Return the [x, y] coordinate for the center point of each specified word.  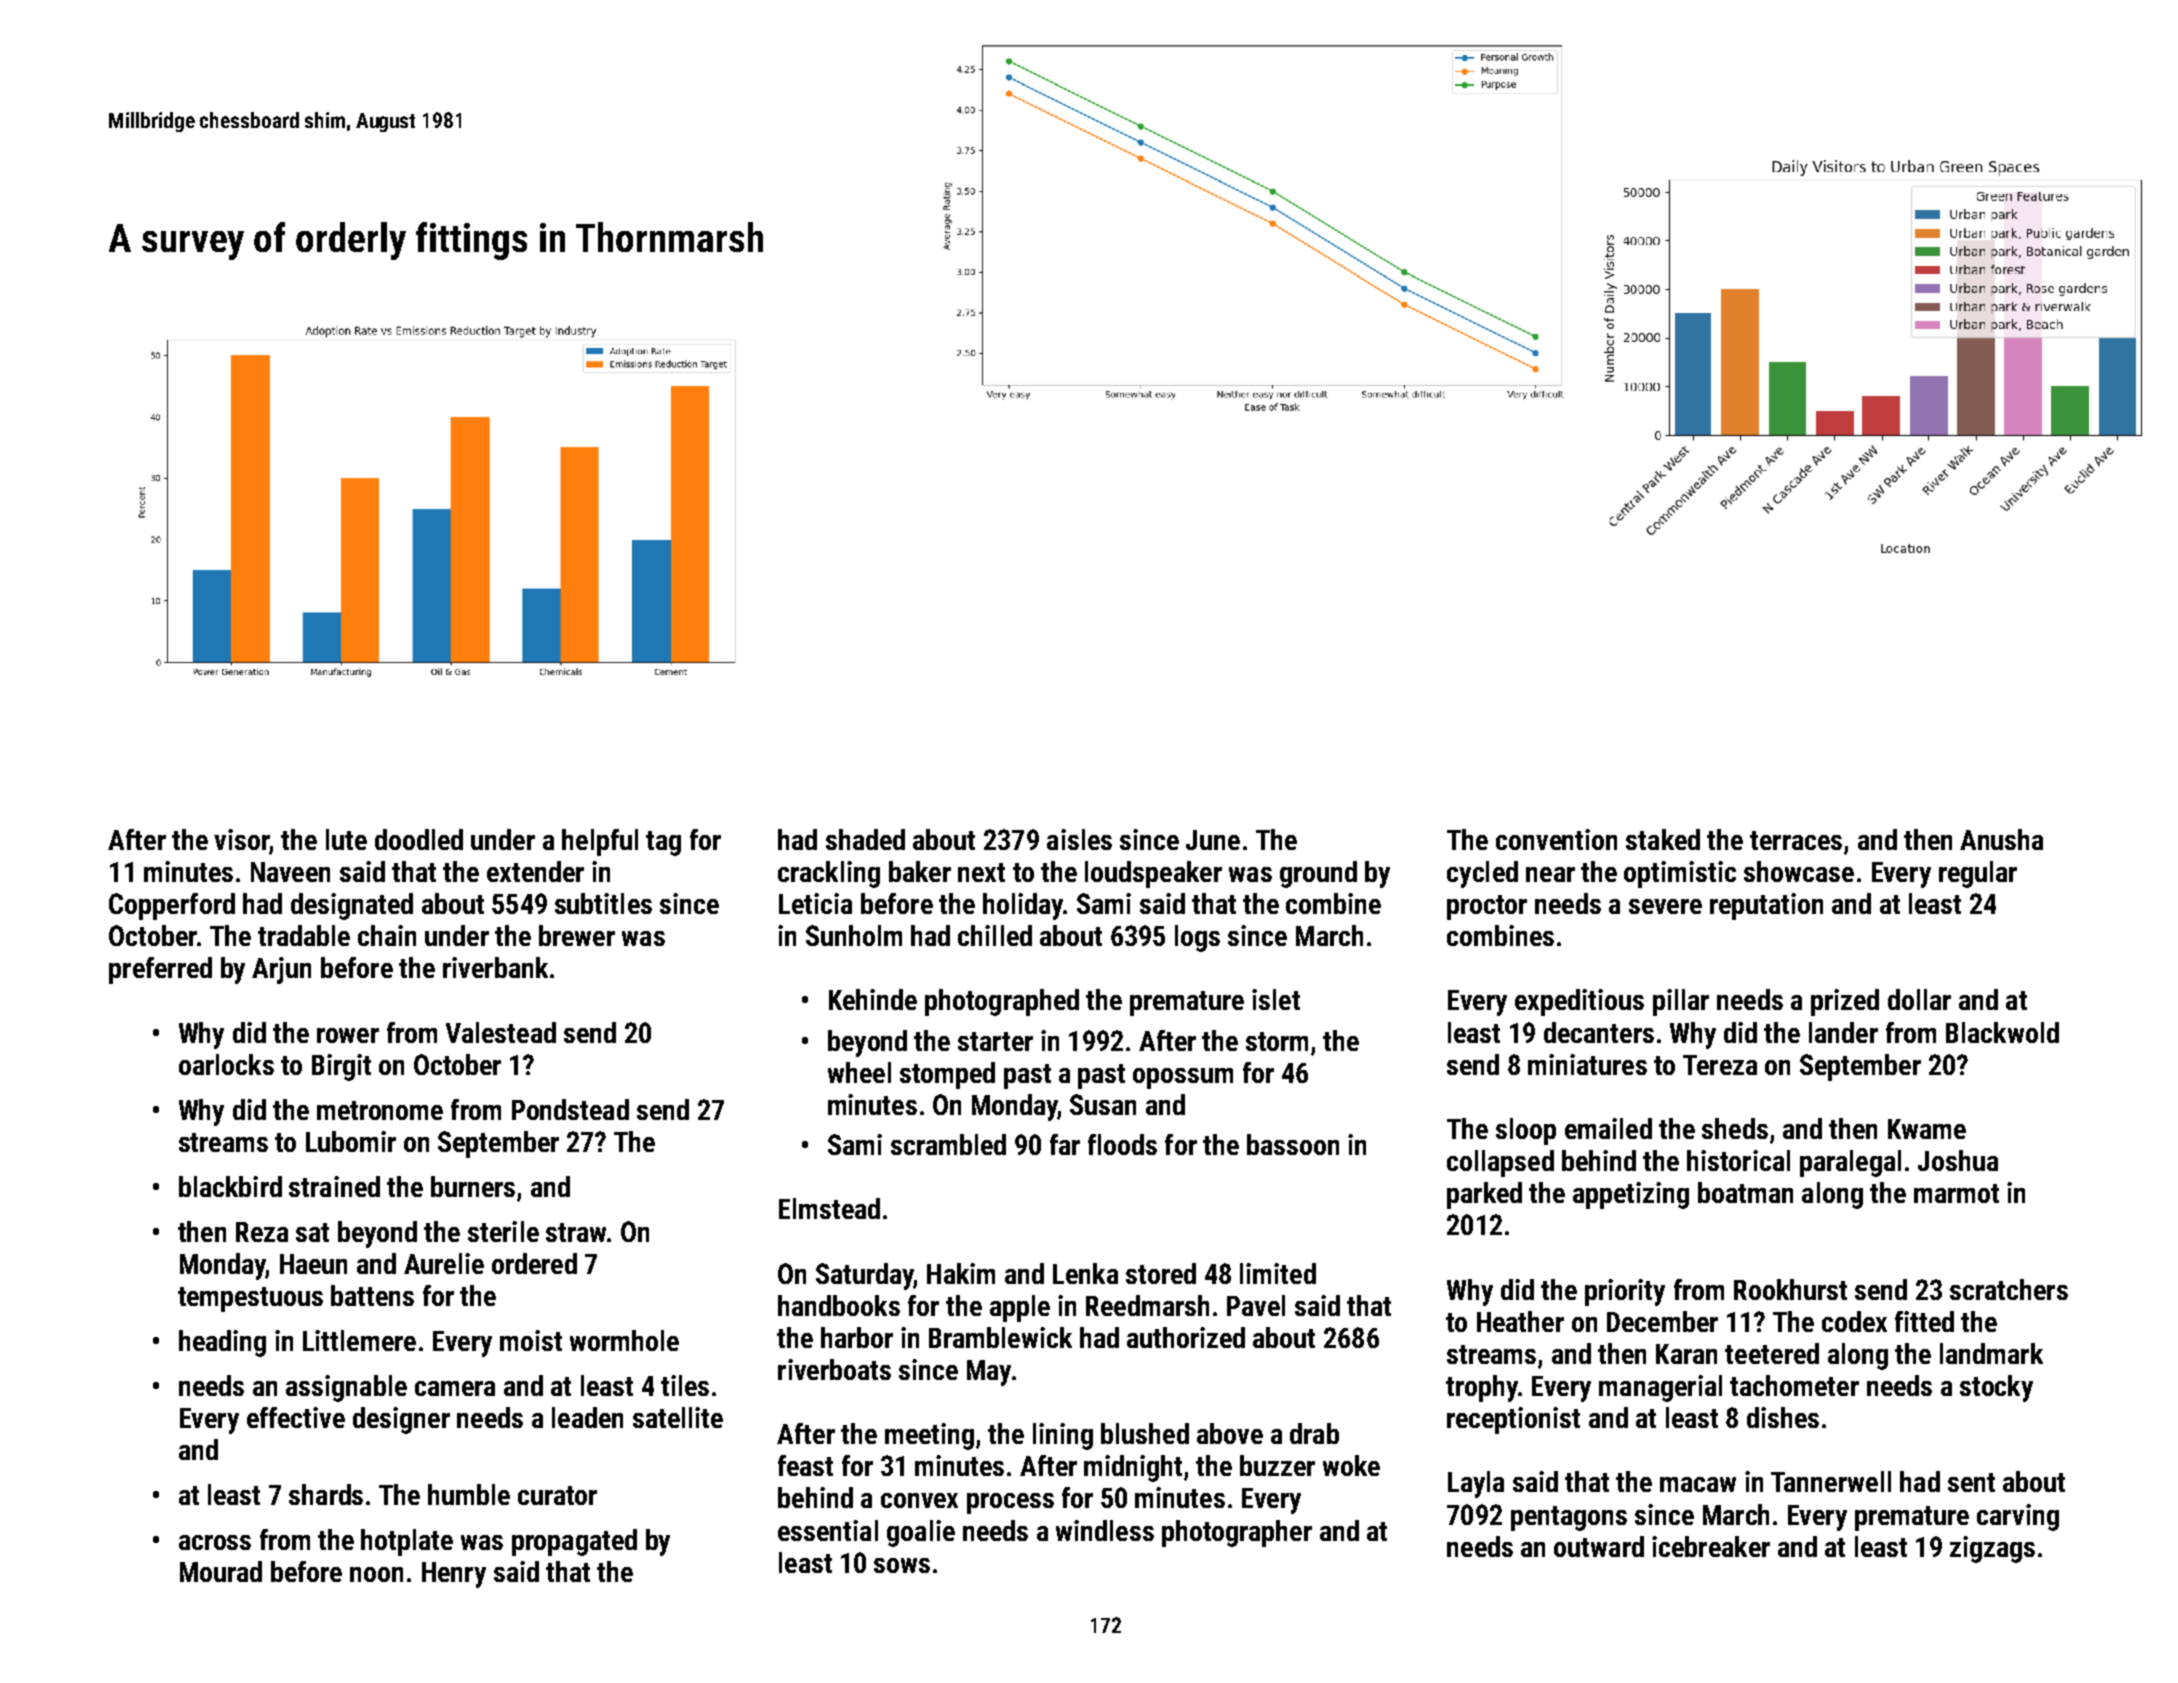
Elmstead [829, 1208]
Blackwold [2002, 1032]
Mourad [221, 1571]
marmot [1956, 1193]
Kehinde [873, 999]
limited [1278, 1273]
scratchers [2009, 1289]
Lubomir [351, 1141]
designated [352, 906]
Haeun [313, 1264]
